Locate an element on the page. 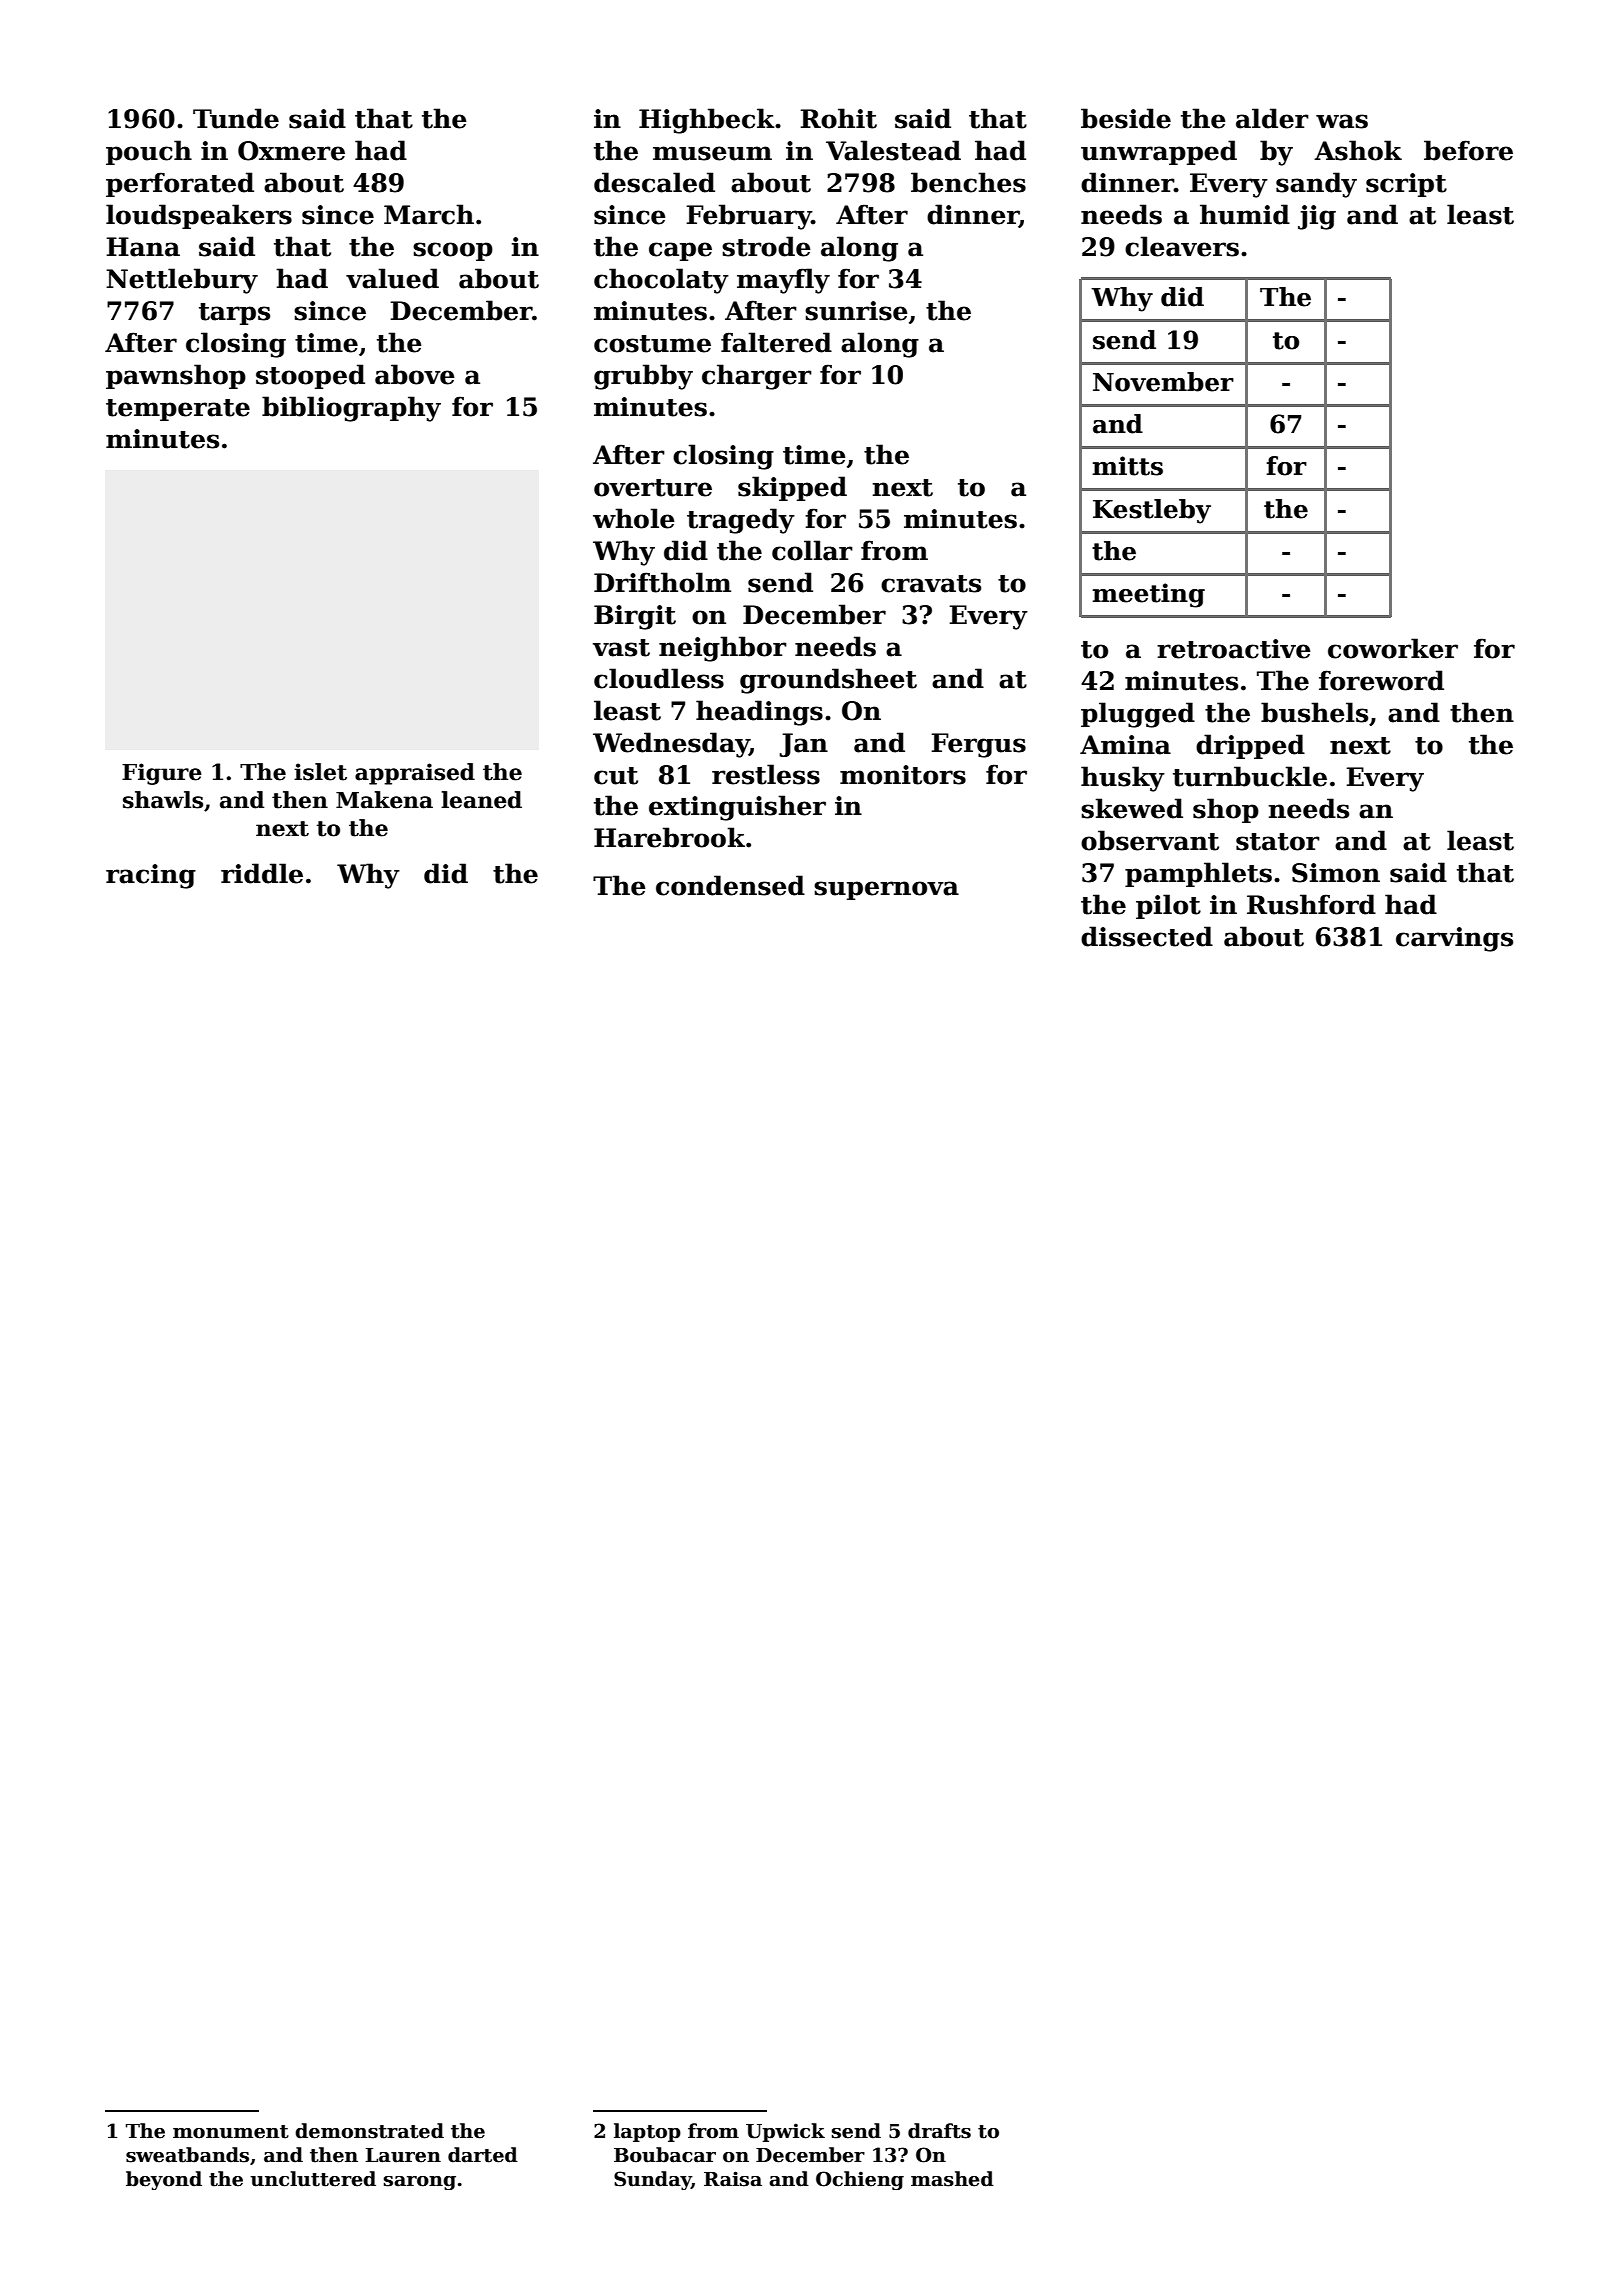  Tunde is located at coordinates (236, 118).
